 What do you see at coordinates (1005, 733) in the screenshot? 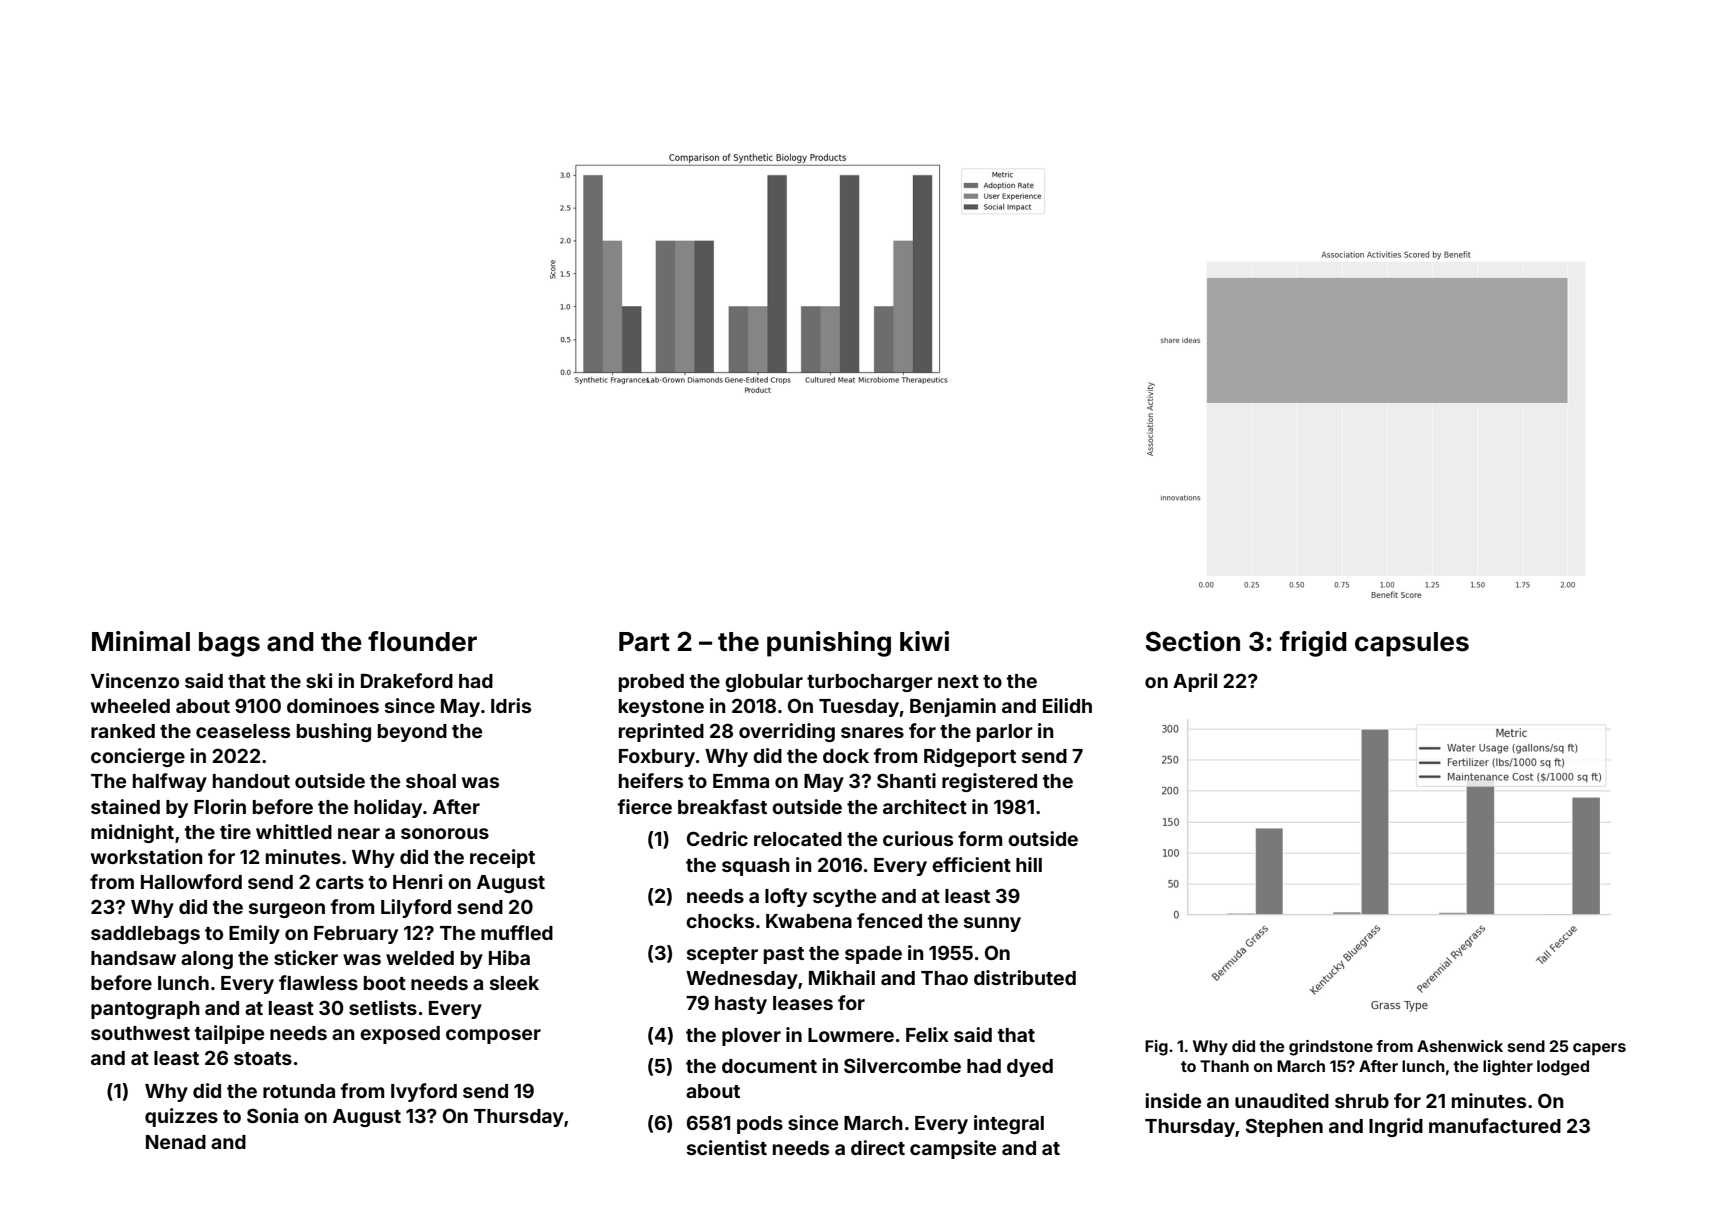
I see `parlor` at bounding box center [1005, 733].
